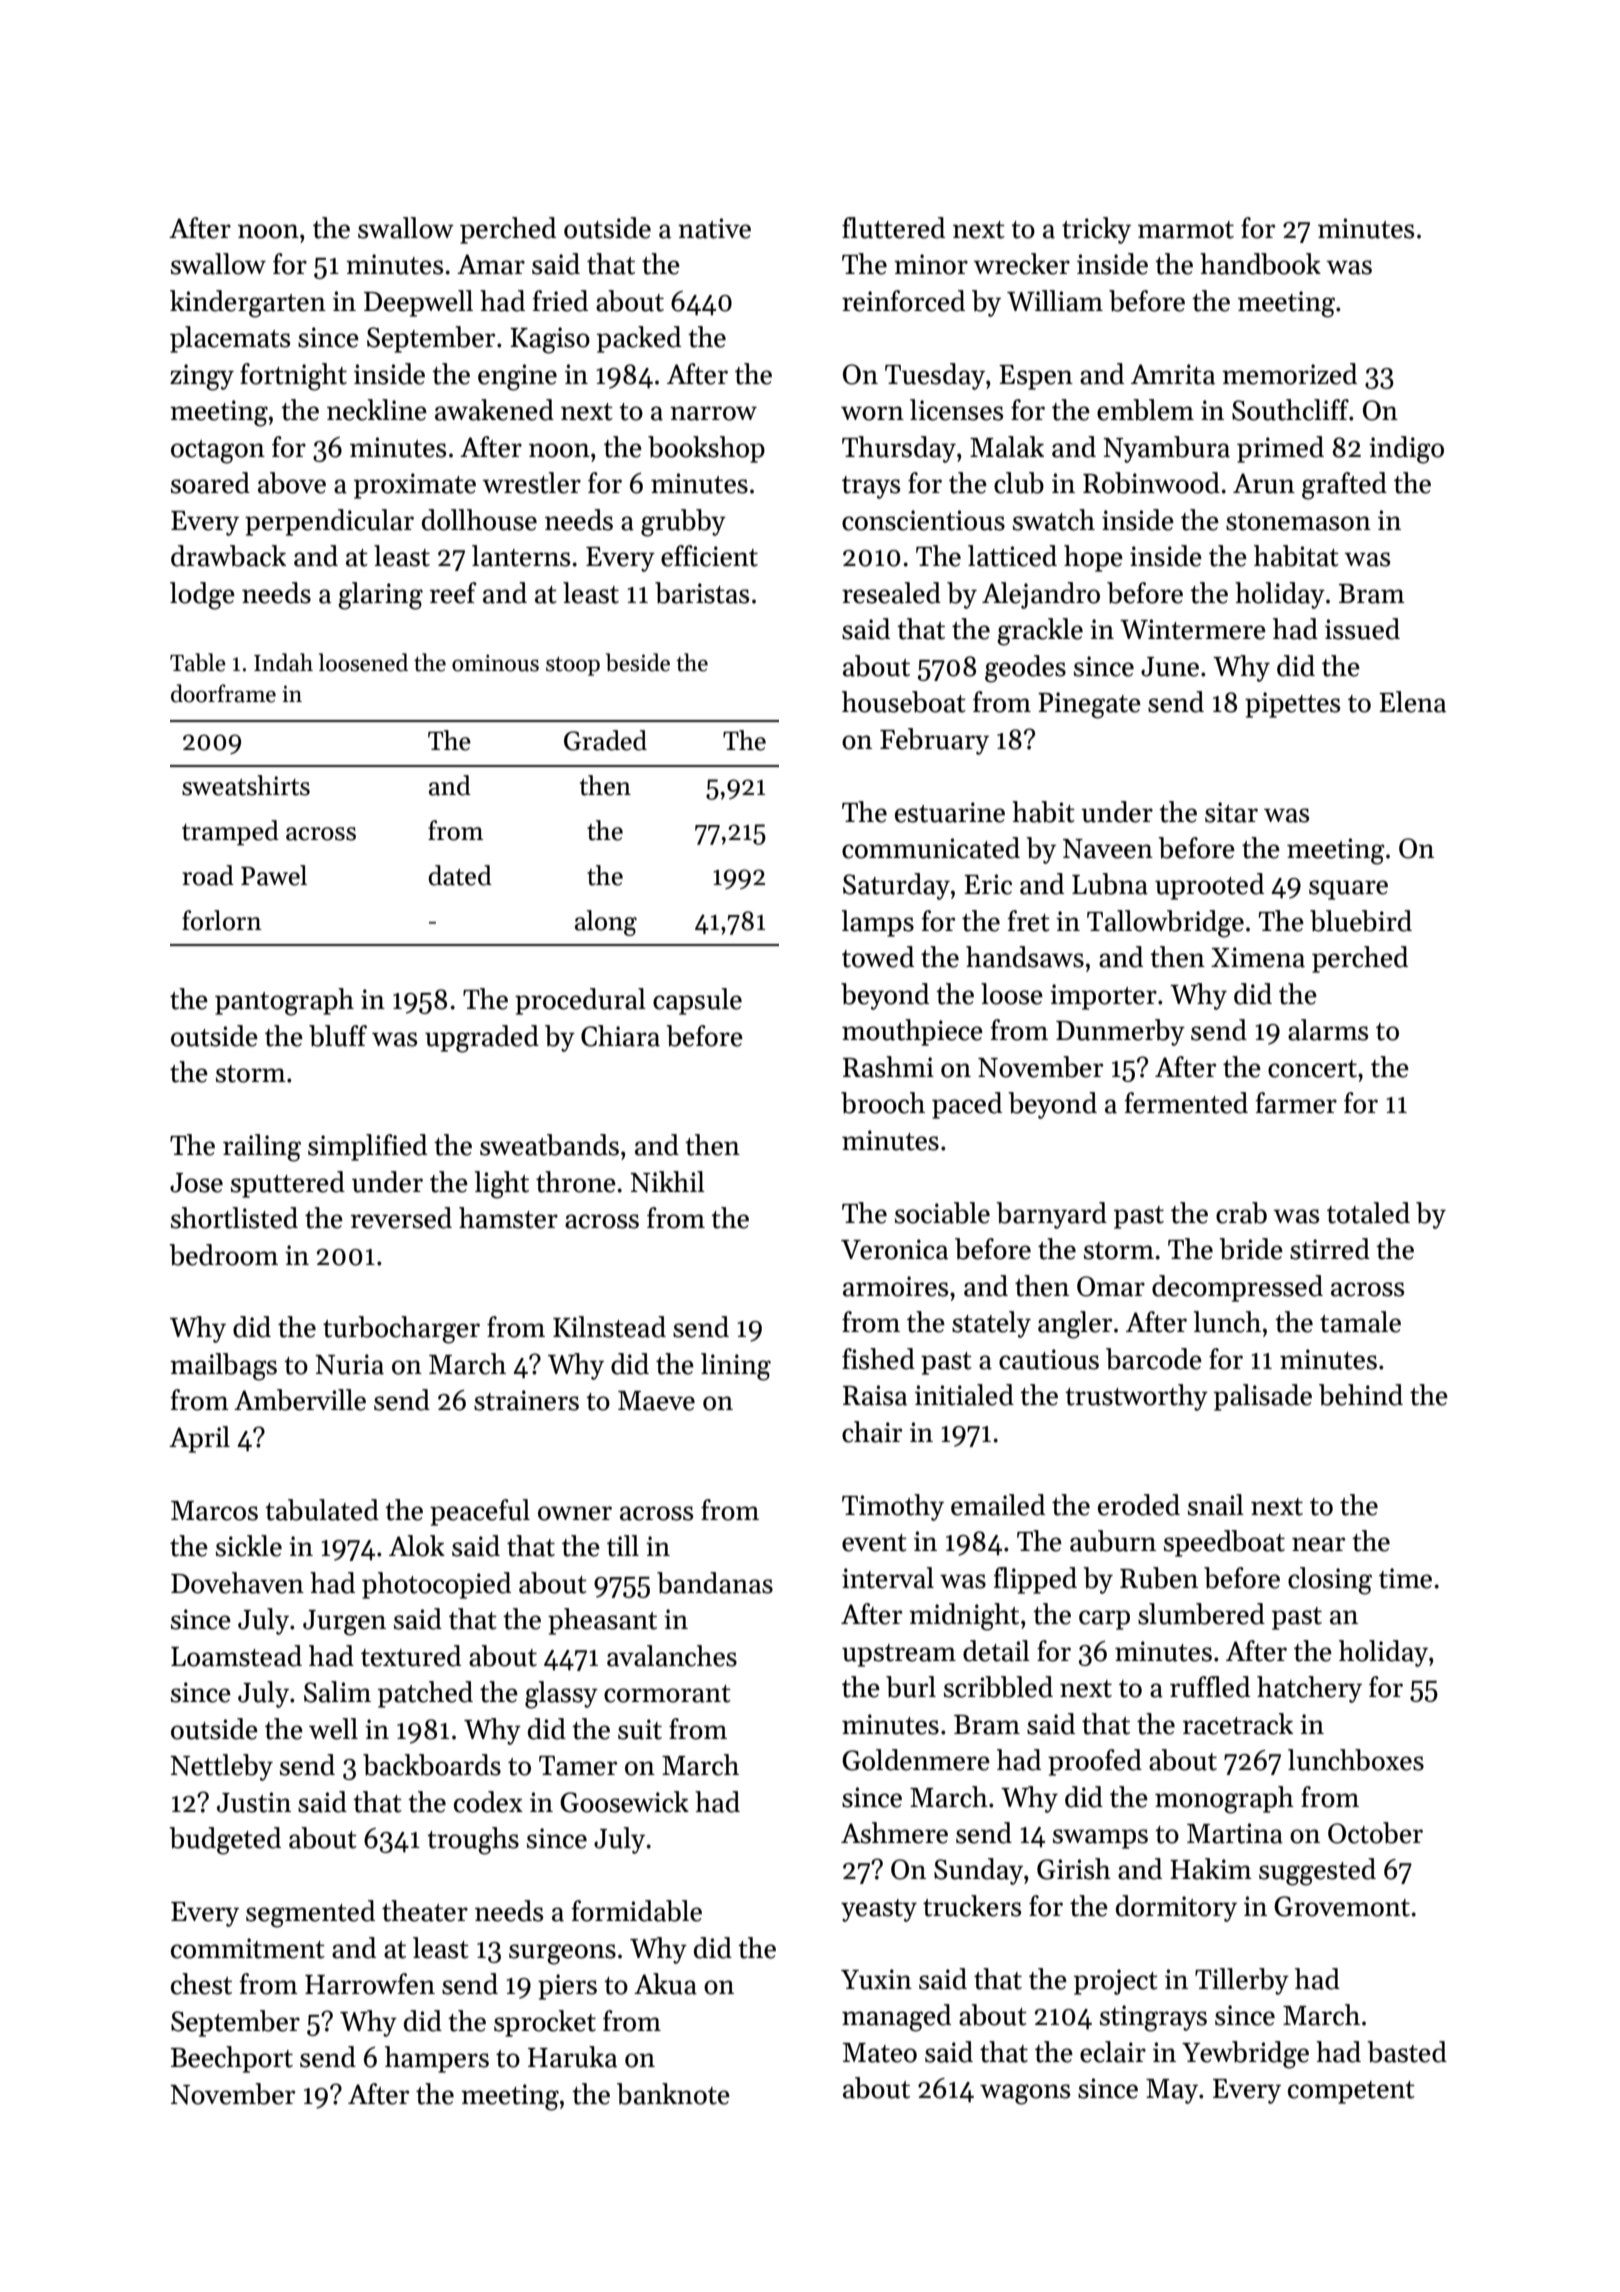 Image resolution: width=1620 pixels, height=2292 pixels. I want to click on neckline, so click(377, 410).
